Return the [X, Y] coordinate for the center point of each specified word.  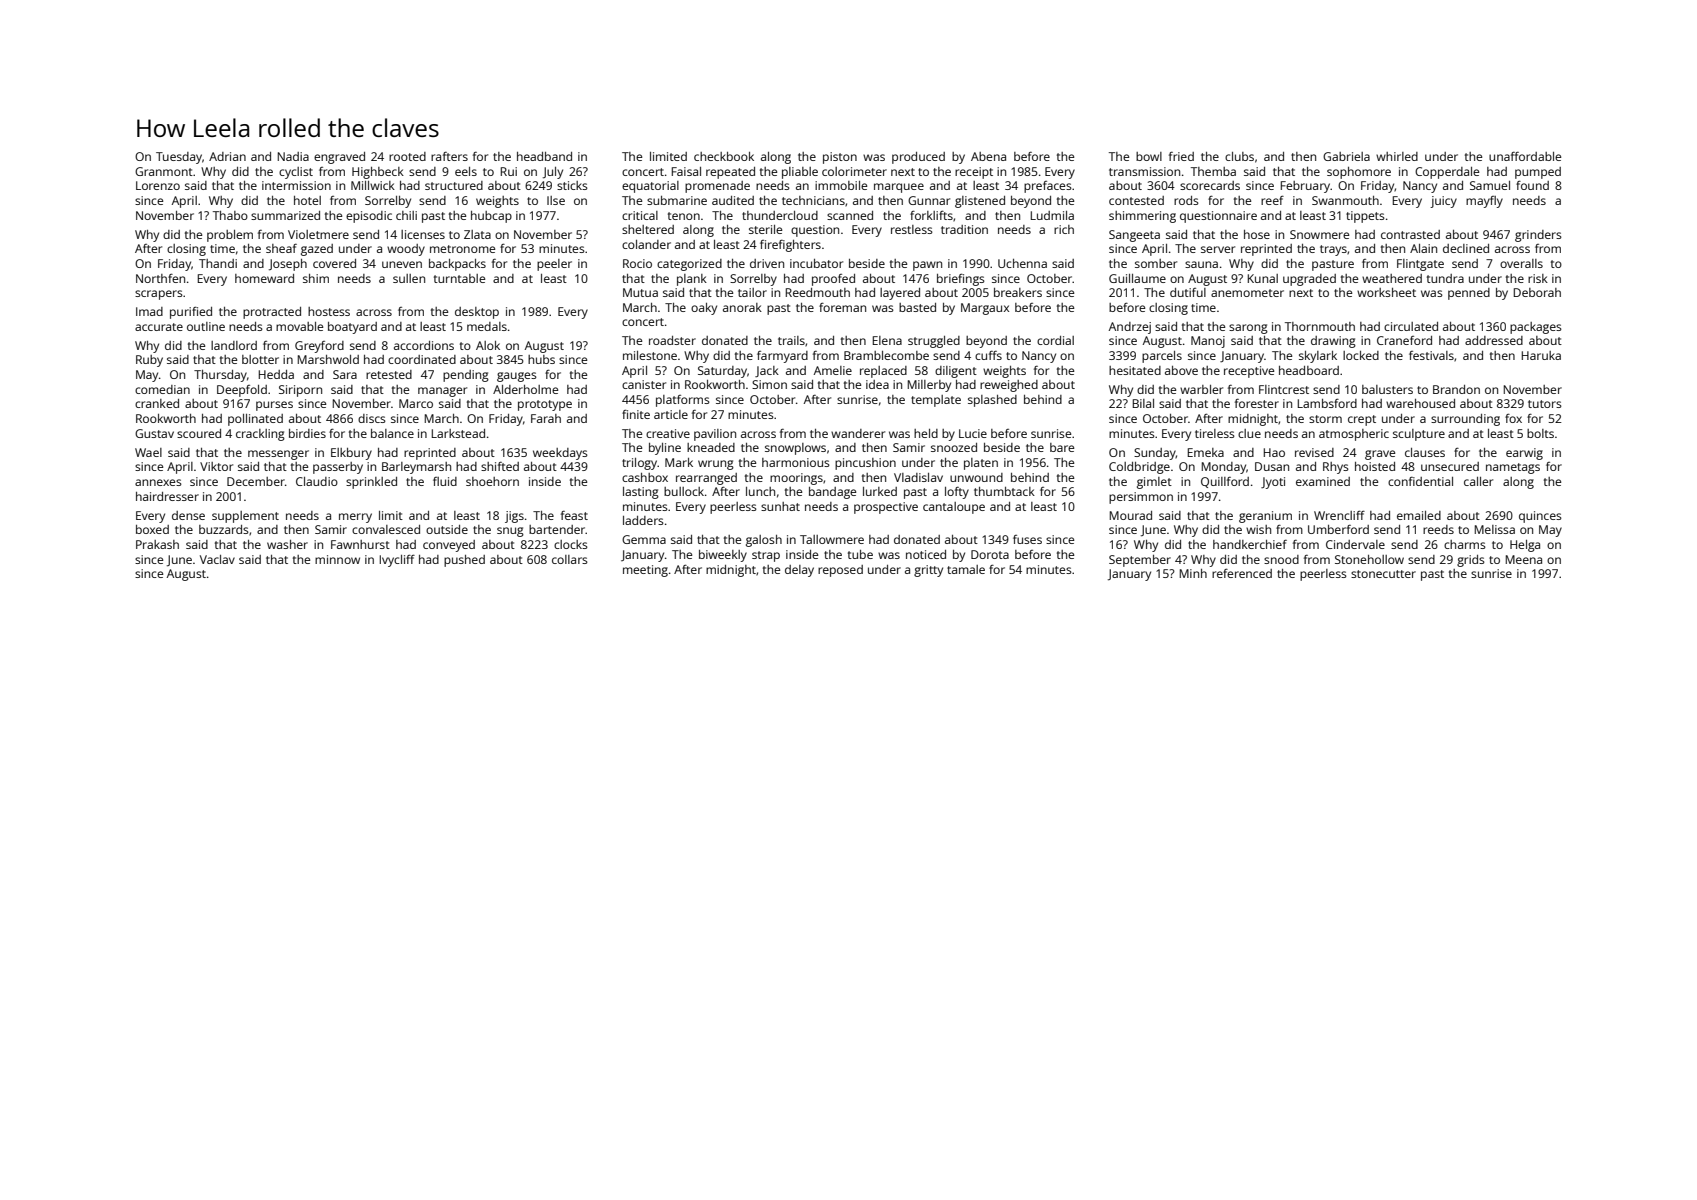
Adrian [227, 156]
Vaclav [217, 559]
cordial [1055, 340]
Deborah [1537, 292]
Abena [988, 156]
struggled [934, 342]
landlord [234, 345]
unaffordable [1525, 156]
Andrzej [1130, 328]
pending [466, 376]
